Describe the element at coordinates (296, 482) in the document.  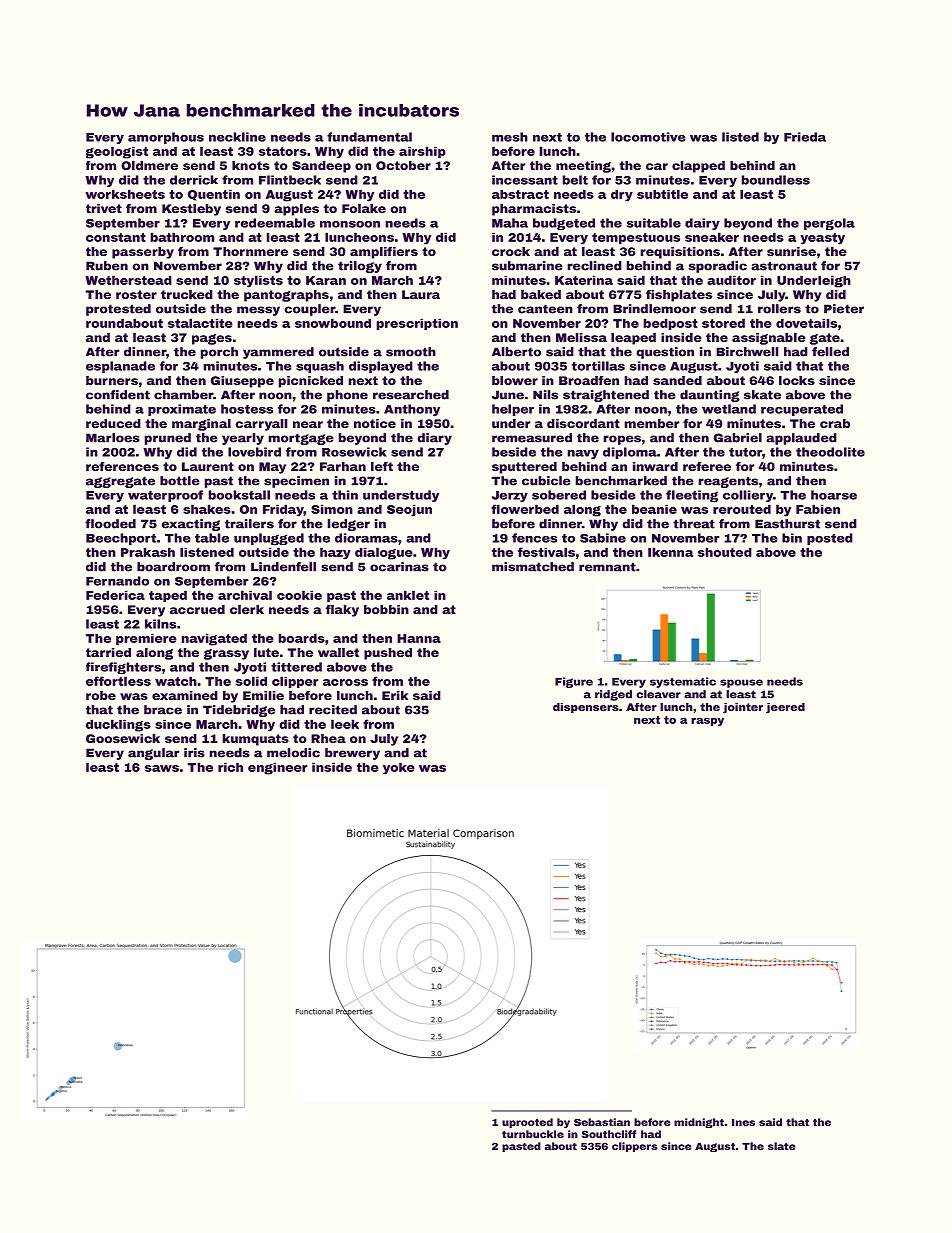
I see `specimen` at that location.
